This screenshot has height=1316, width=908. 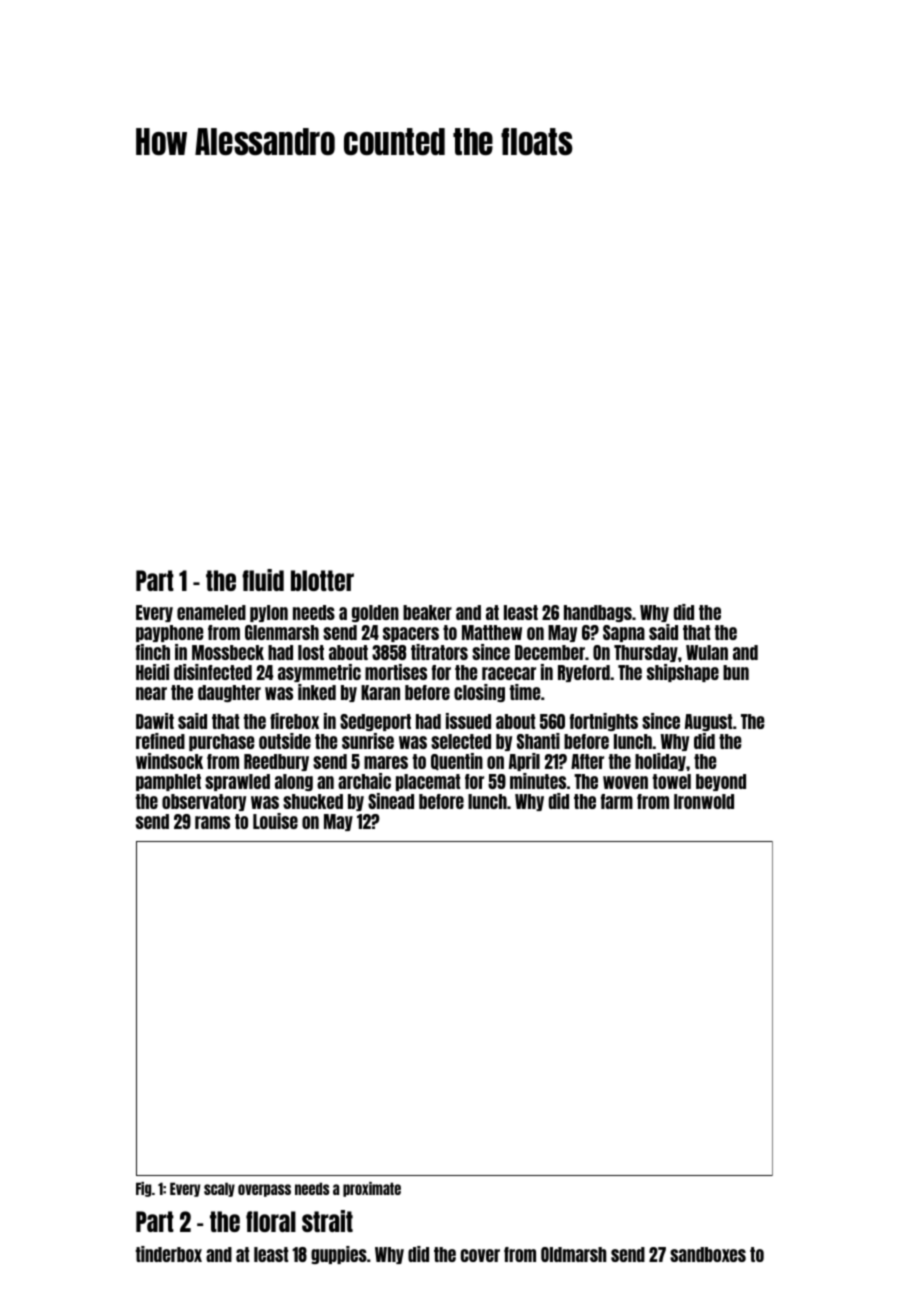 What do you see at coordinates (391, 801) in the screenshot?
I see `Sinead` at bounding box center [391, 801].
